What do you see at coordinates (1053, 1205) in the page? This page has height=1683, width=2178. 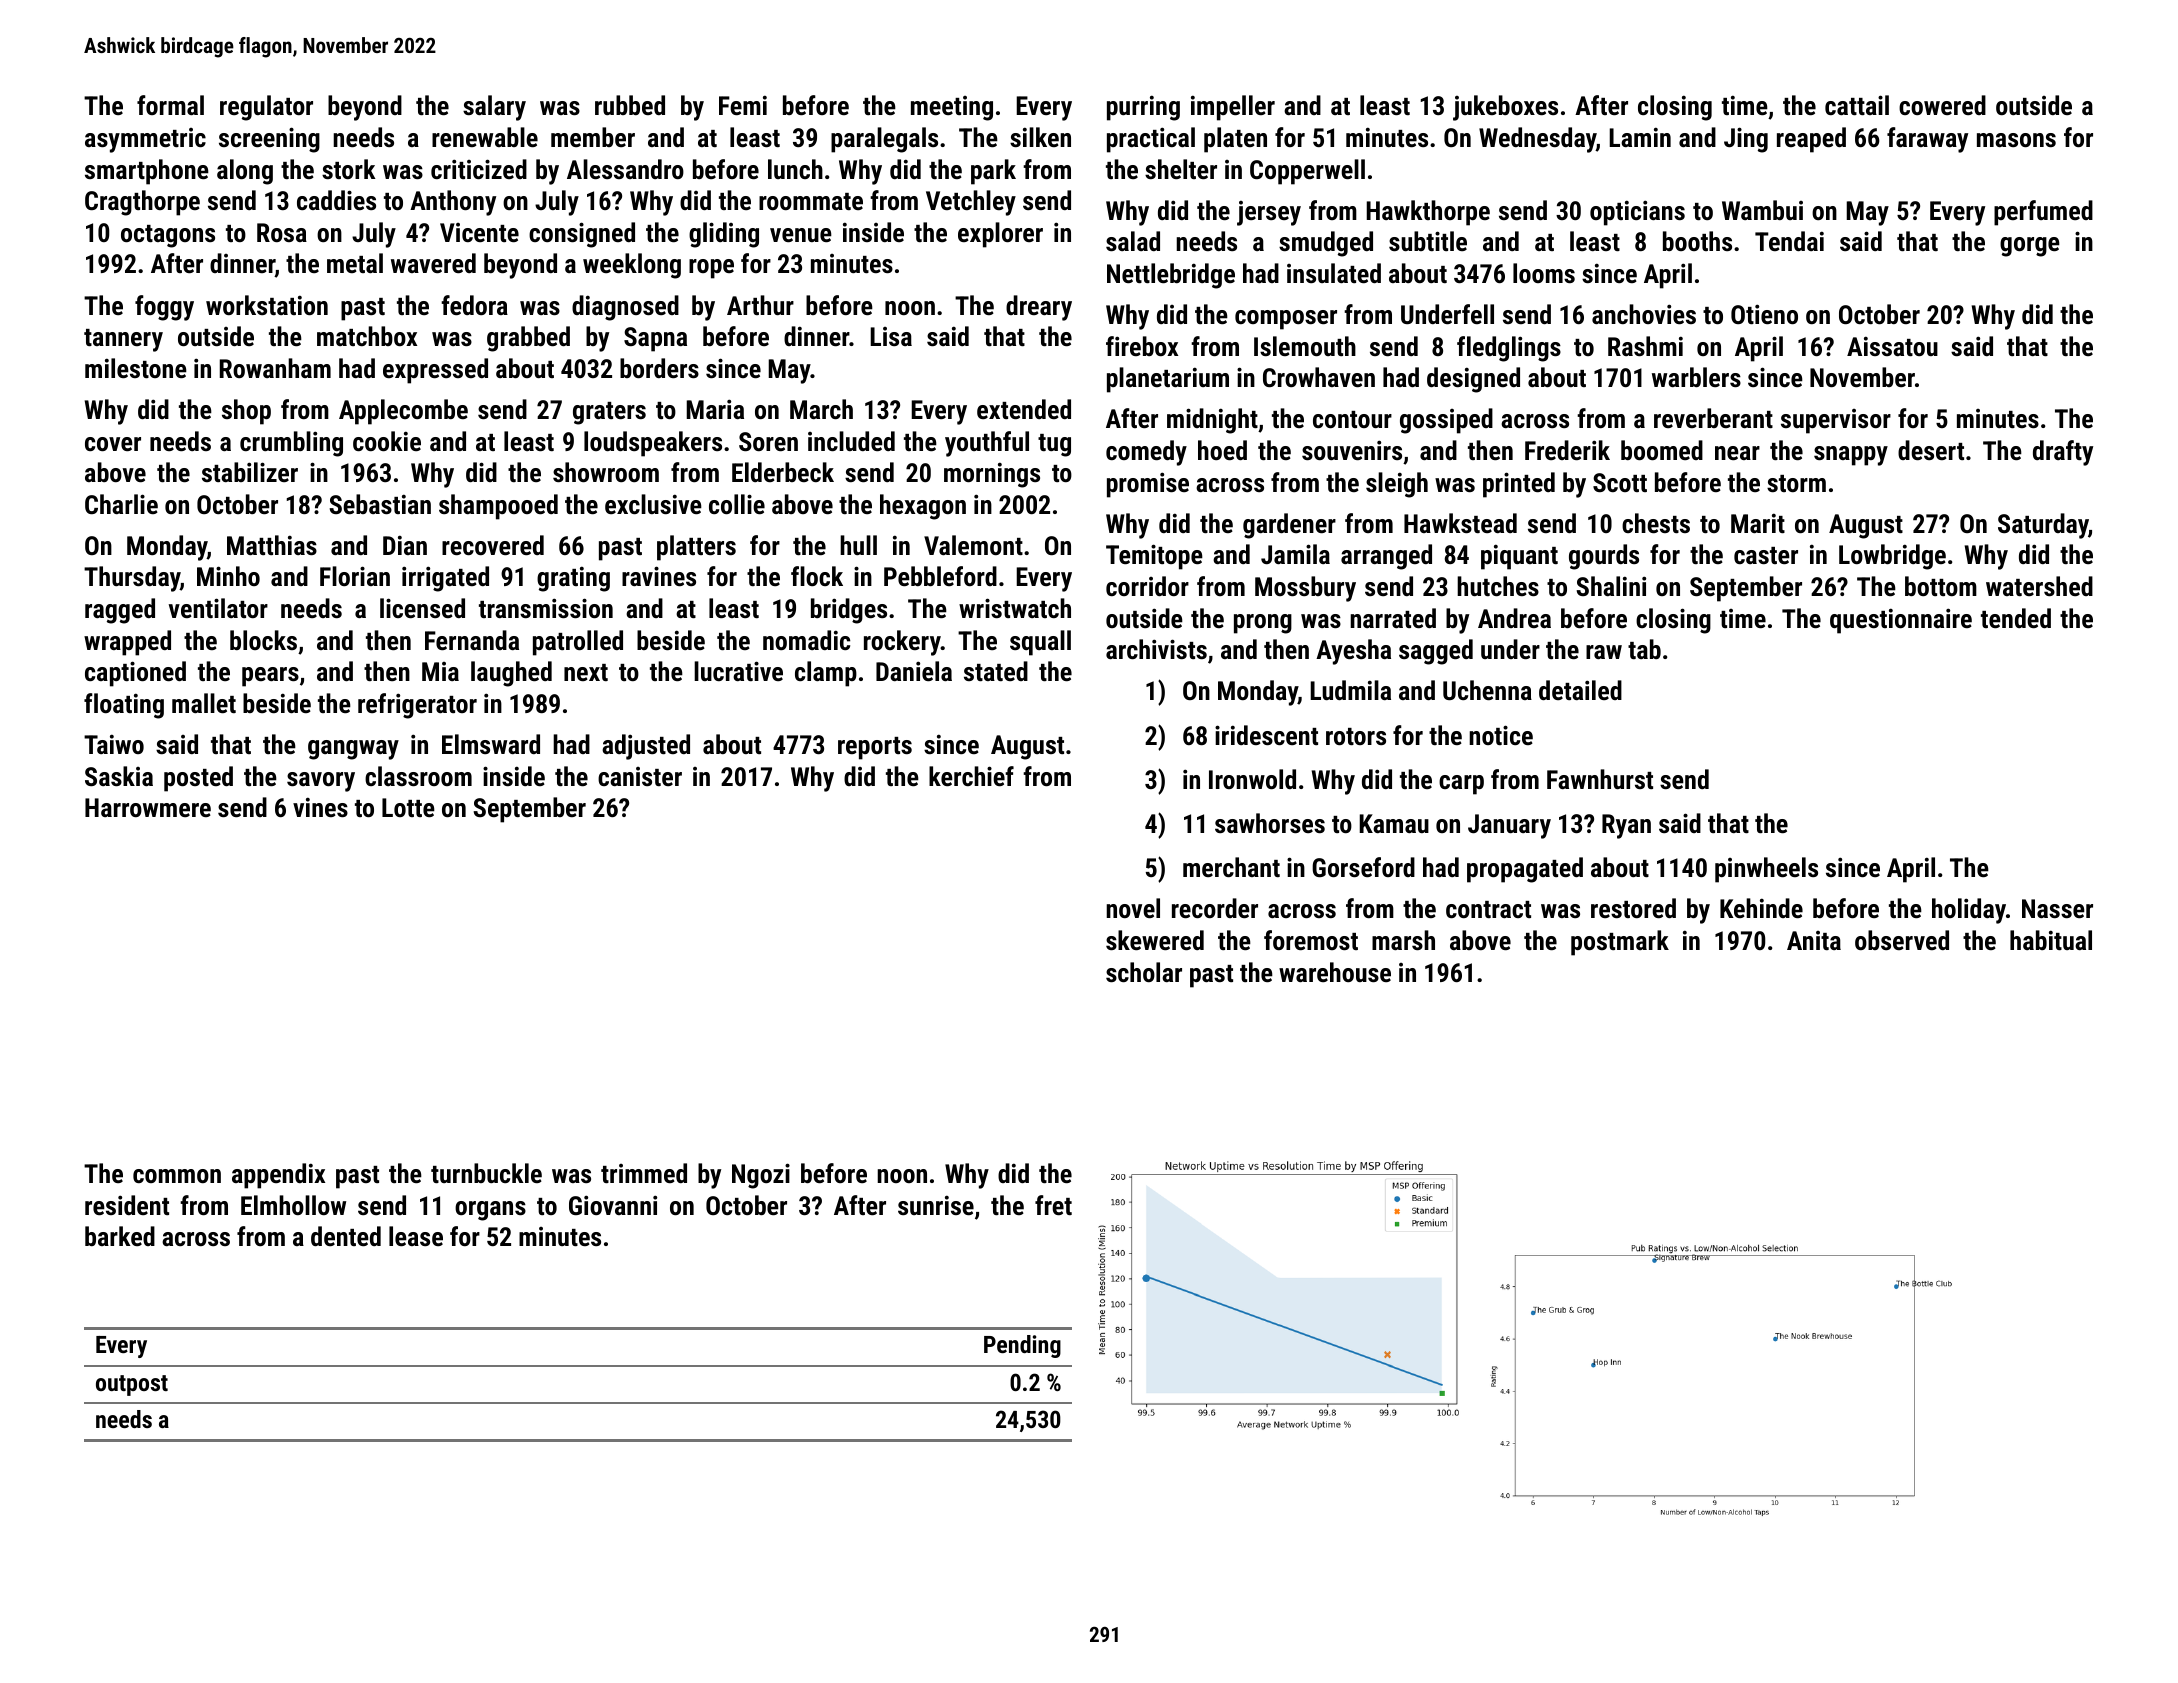 I see `fret` at bounding box center [1053, 1205].
